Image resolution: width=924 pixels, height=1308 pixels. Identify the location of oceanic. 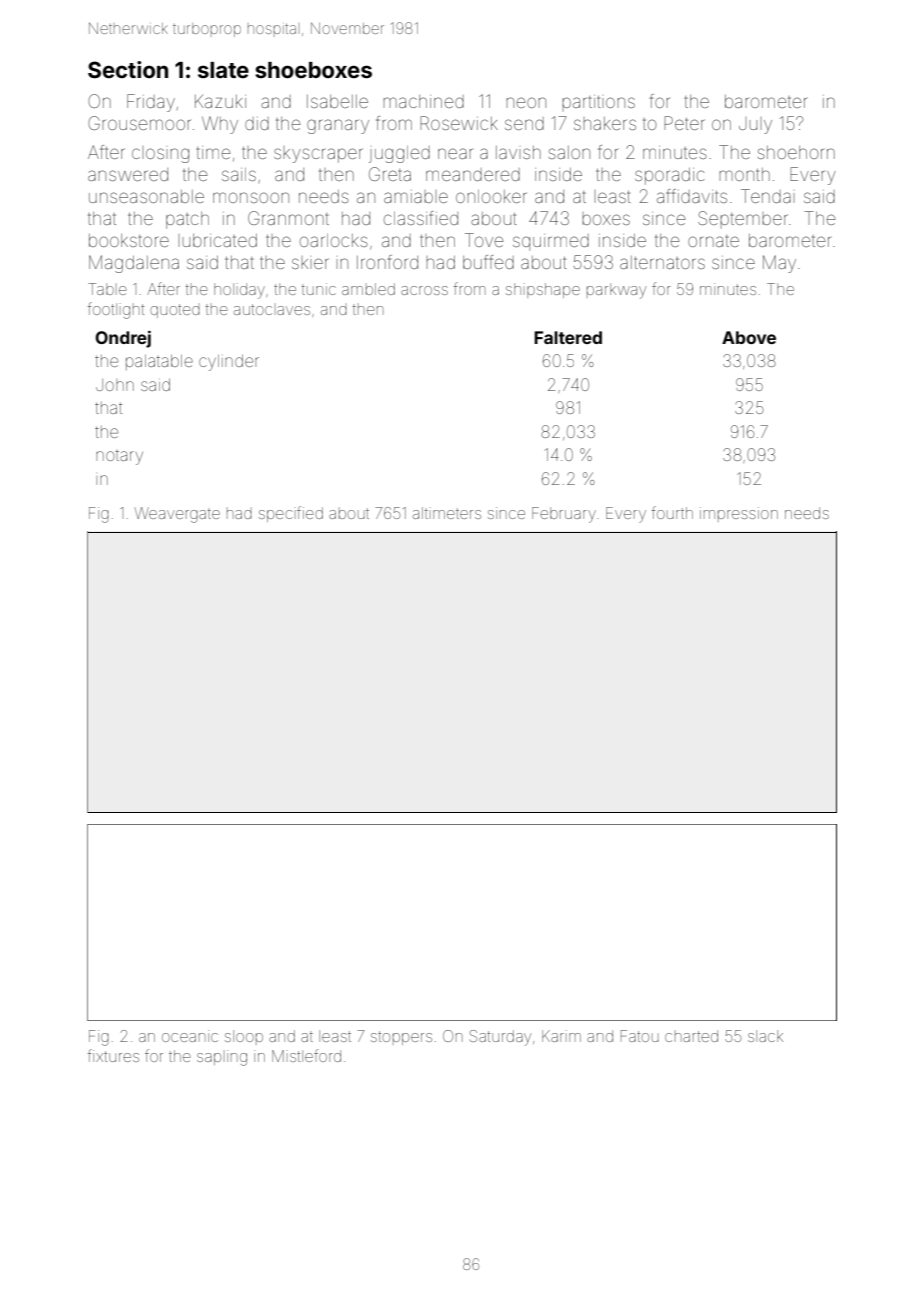
(190, 1036).
